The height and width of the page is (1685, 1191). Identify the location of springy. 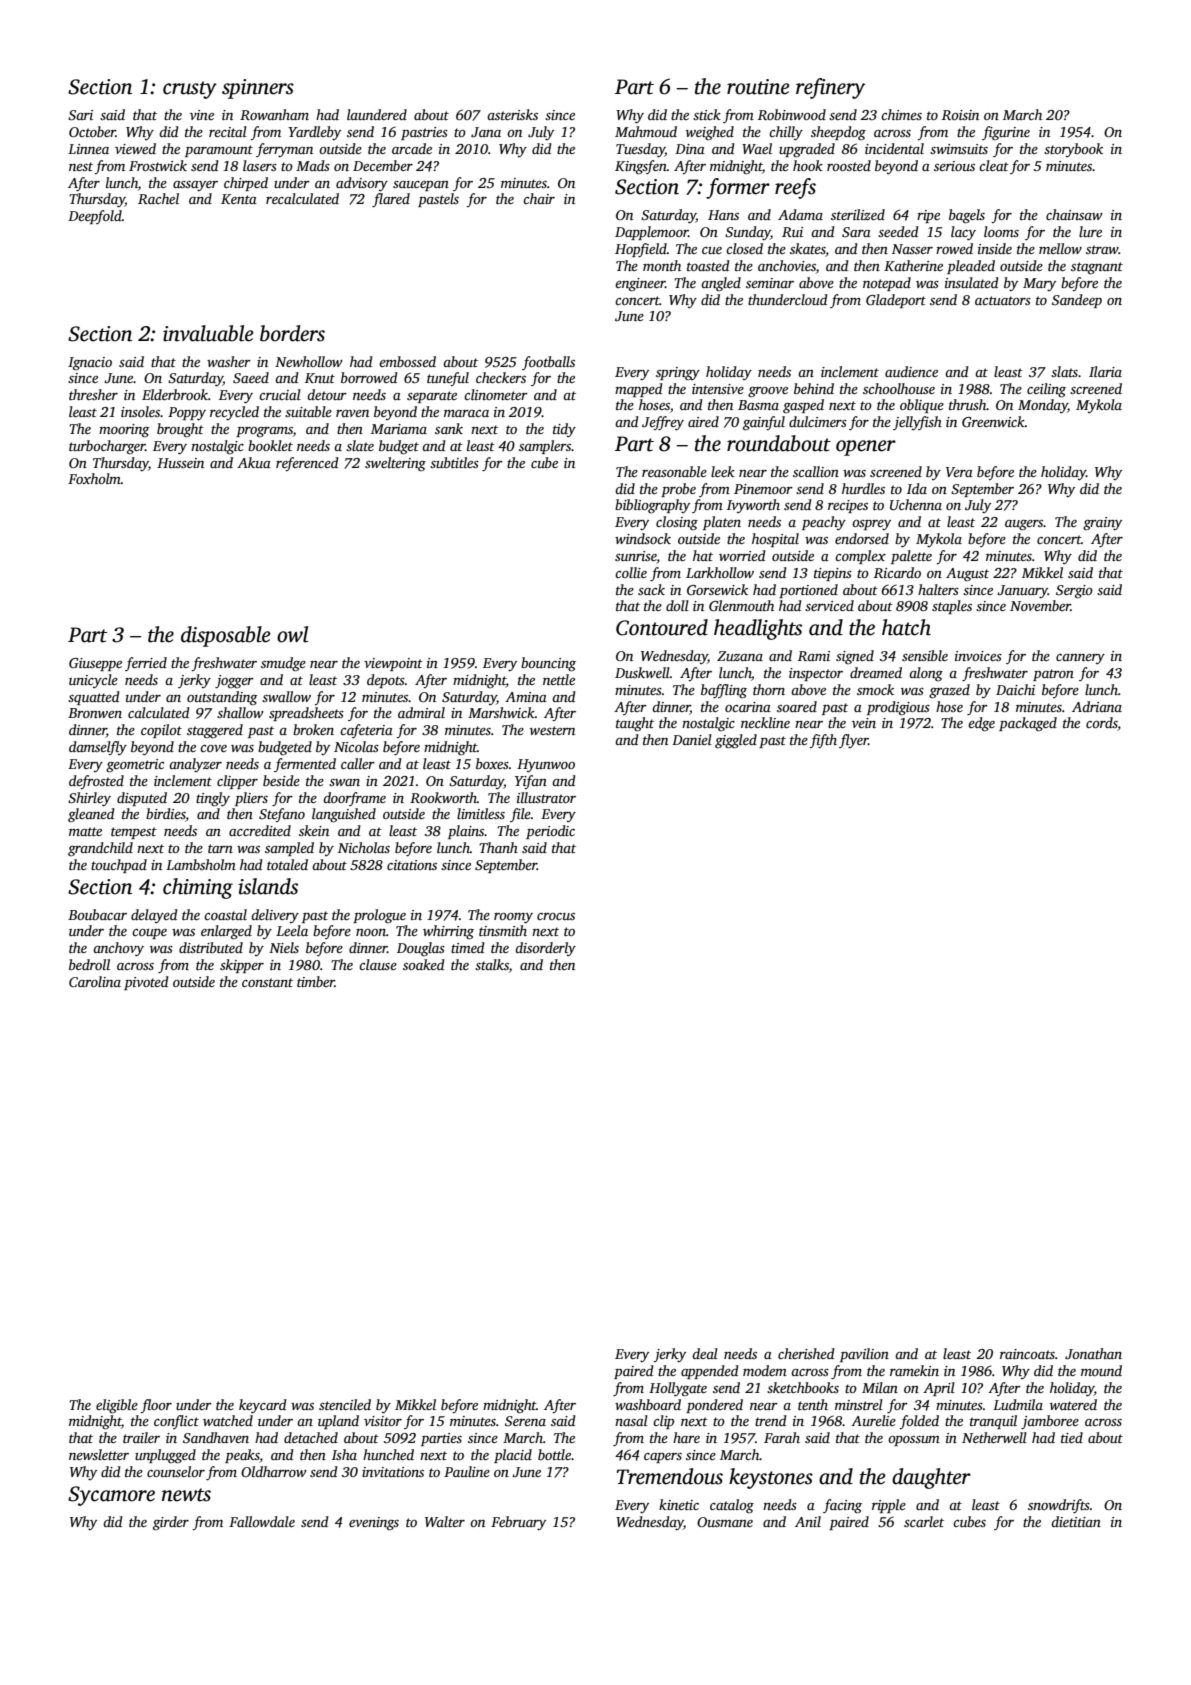
(678, 374).
